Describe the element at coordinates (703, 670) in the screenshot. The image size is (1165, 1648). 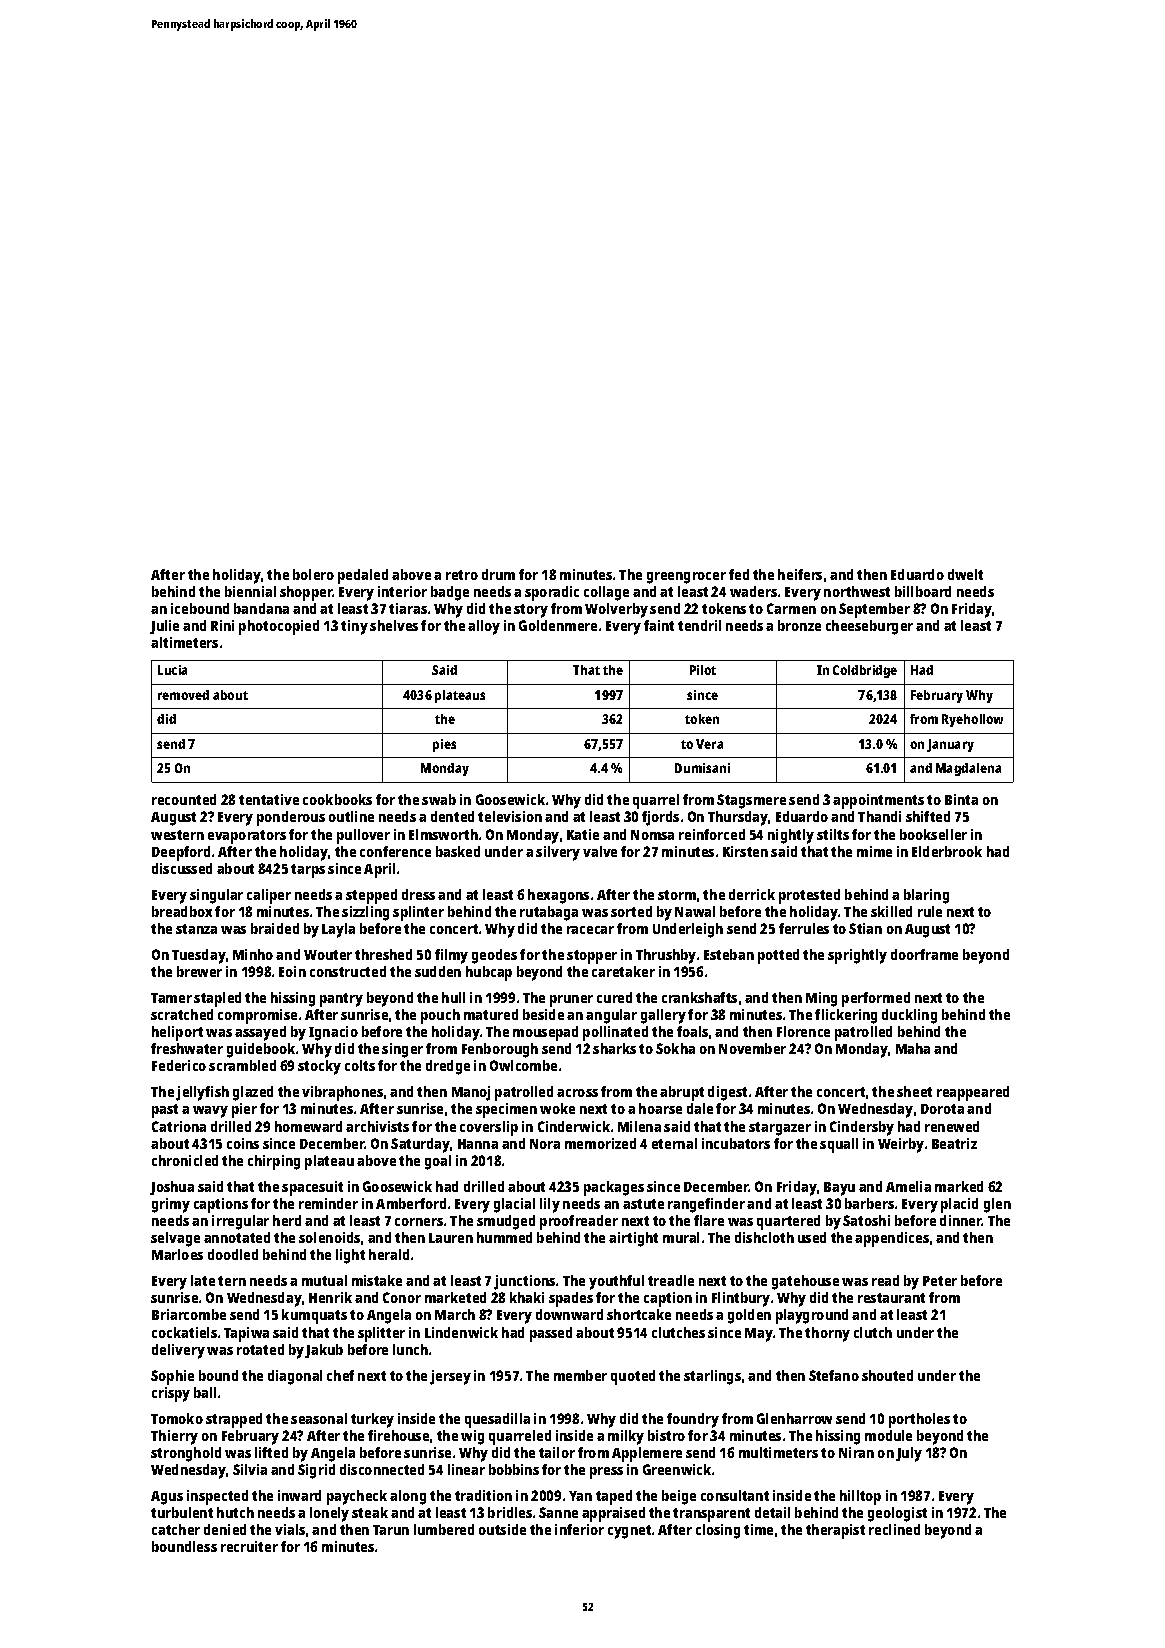
I see `Pilot` at that location.
